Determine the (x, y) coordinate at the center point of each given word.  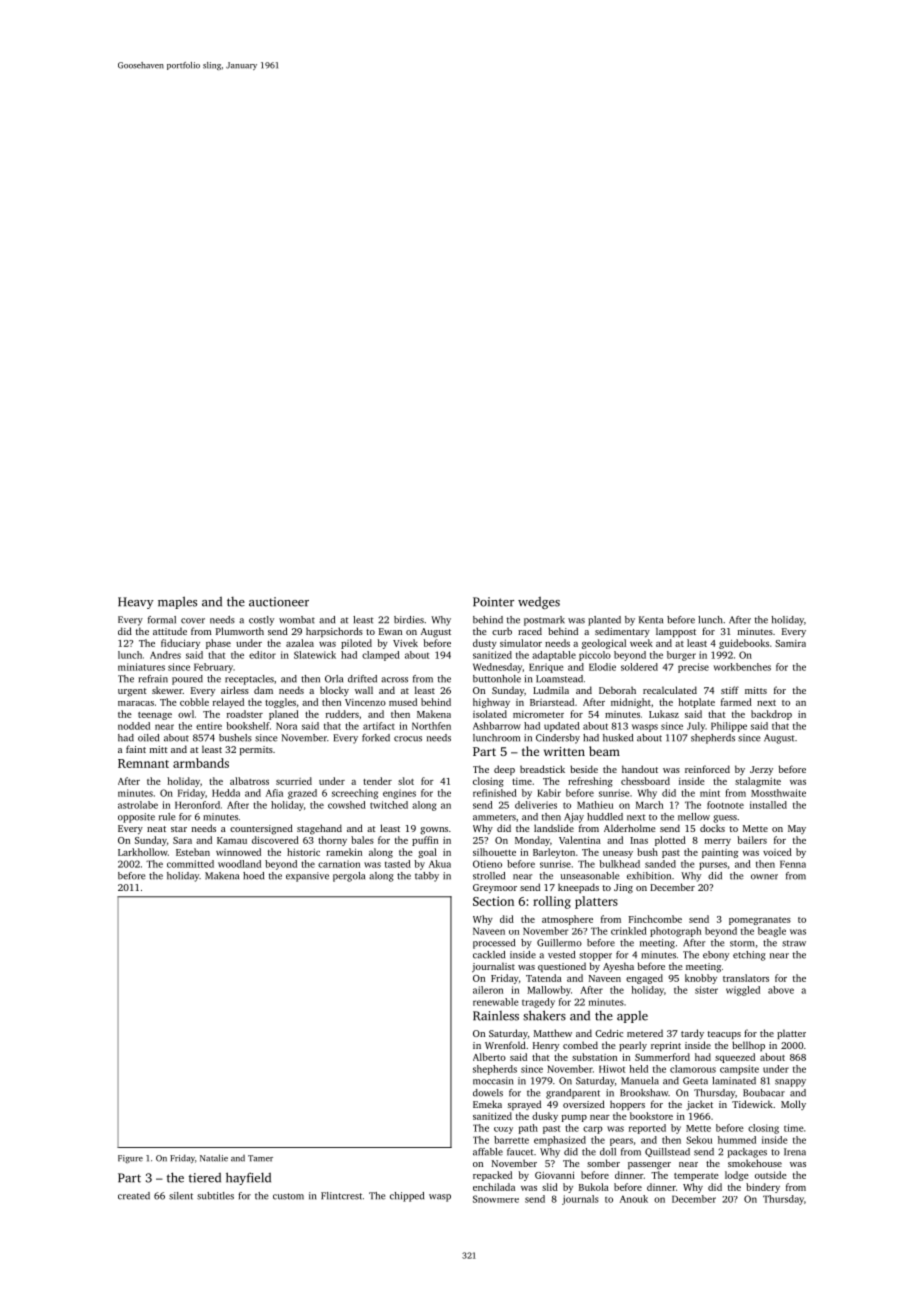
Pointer (493, 602)
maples (177, 602)
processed (494, 944)
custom (288, 1196)
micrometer (538, 714)
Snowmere (496, 1199)
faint (136, 749)
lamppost (676, 632)
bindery (763, 1188)
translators (746, 978)
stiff (730, 690)
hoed (253, 876)
